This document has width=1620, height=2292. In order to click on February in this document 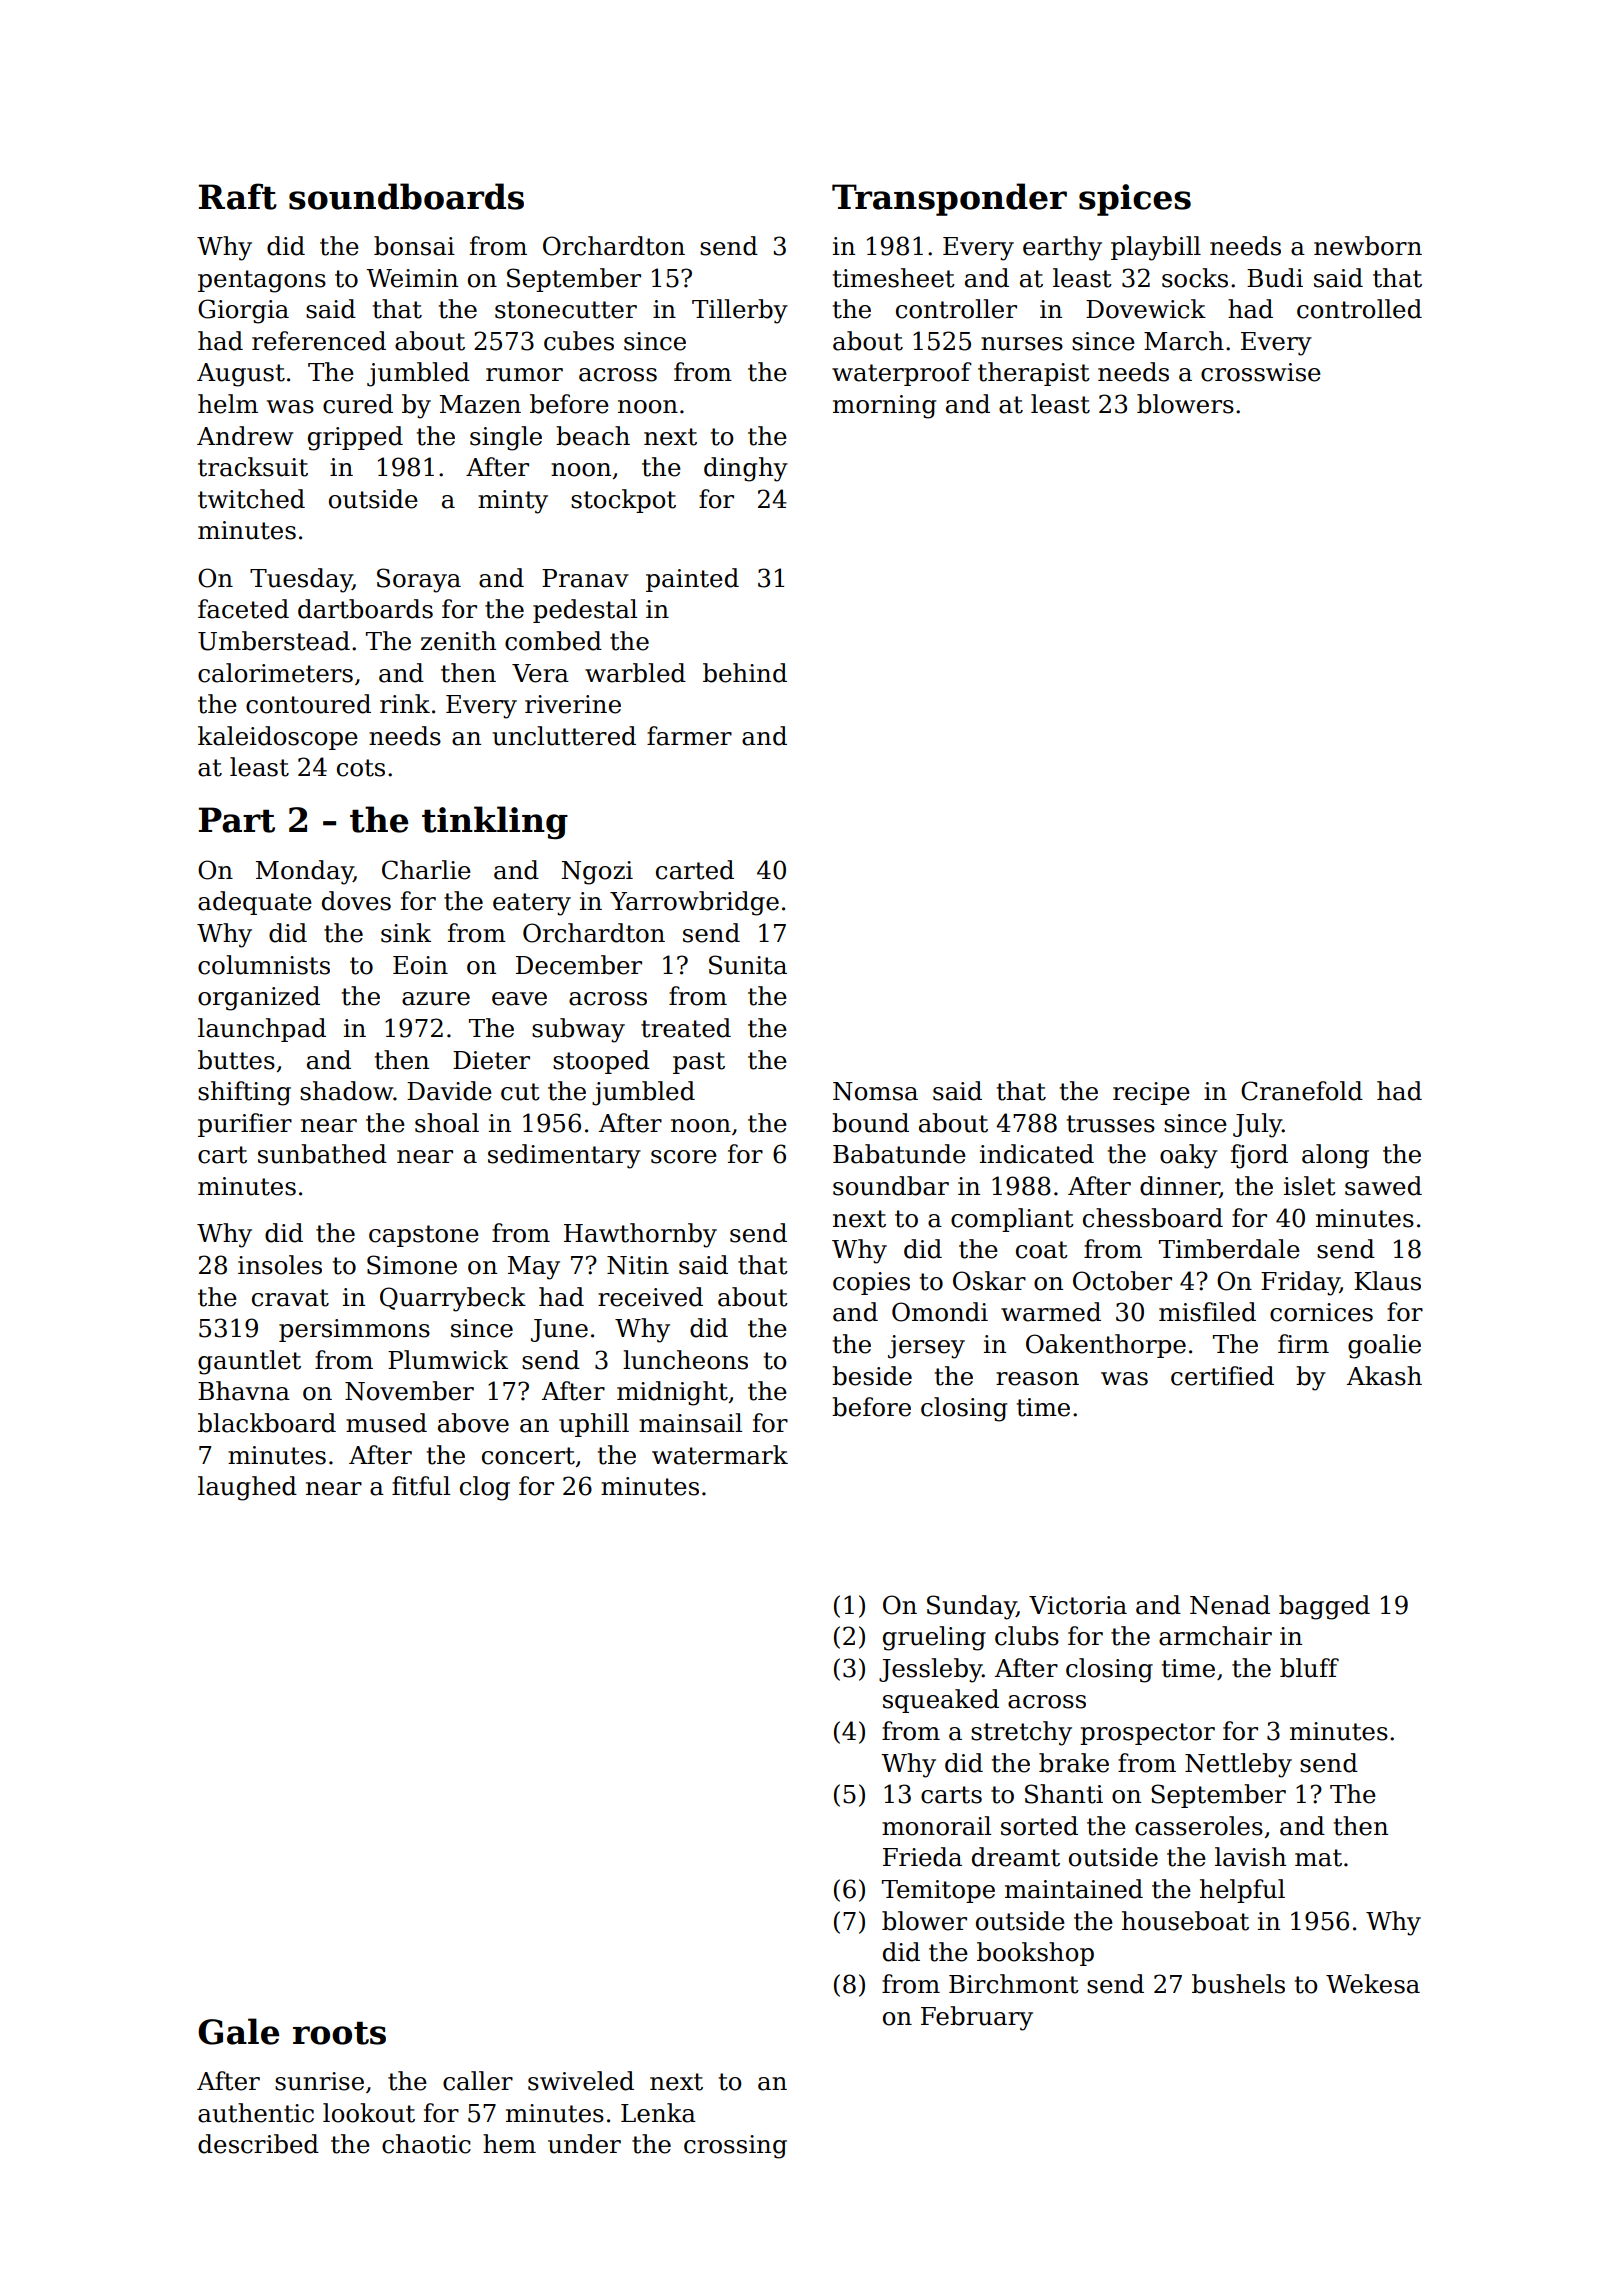, I will do `click(977, 2018)`.
